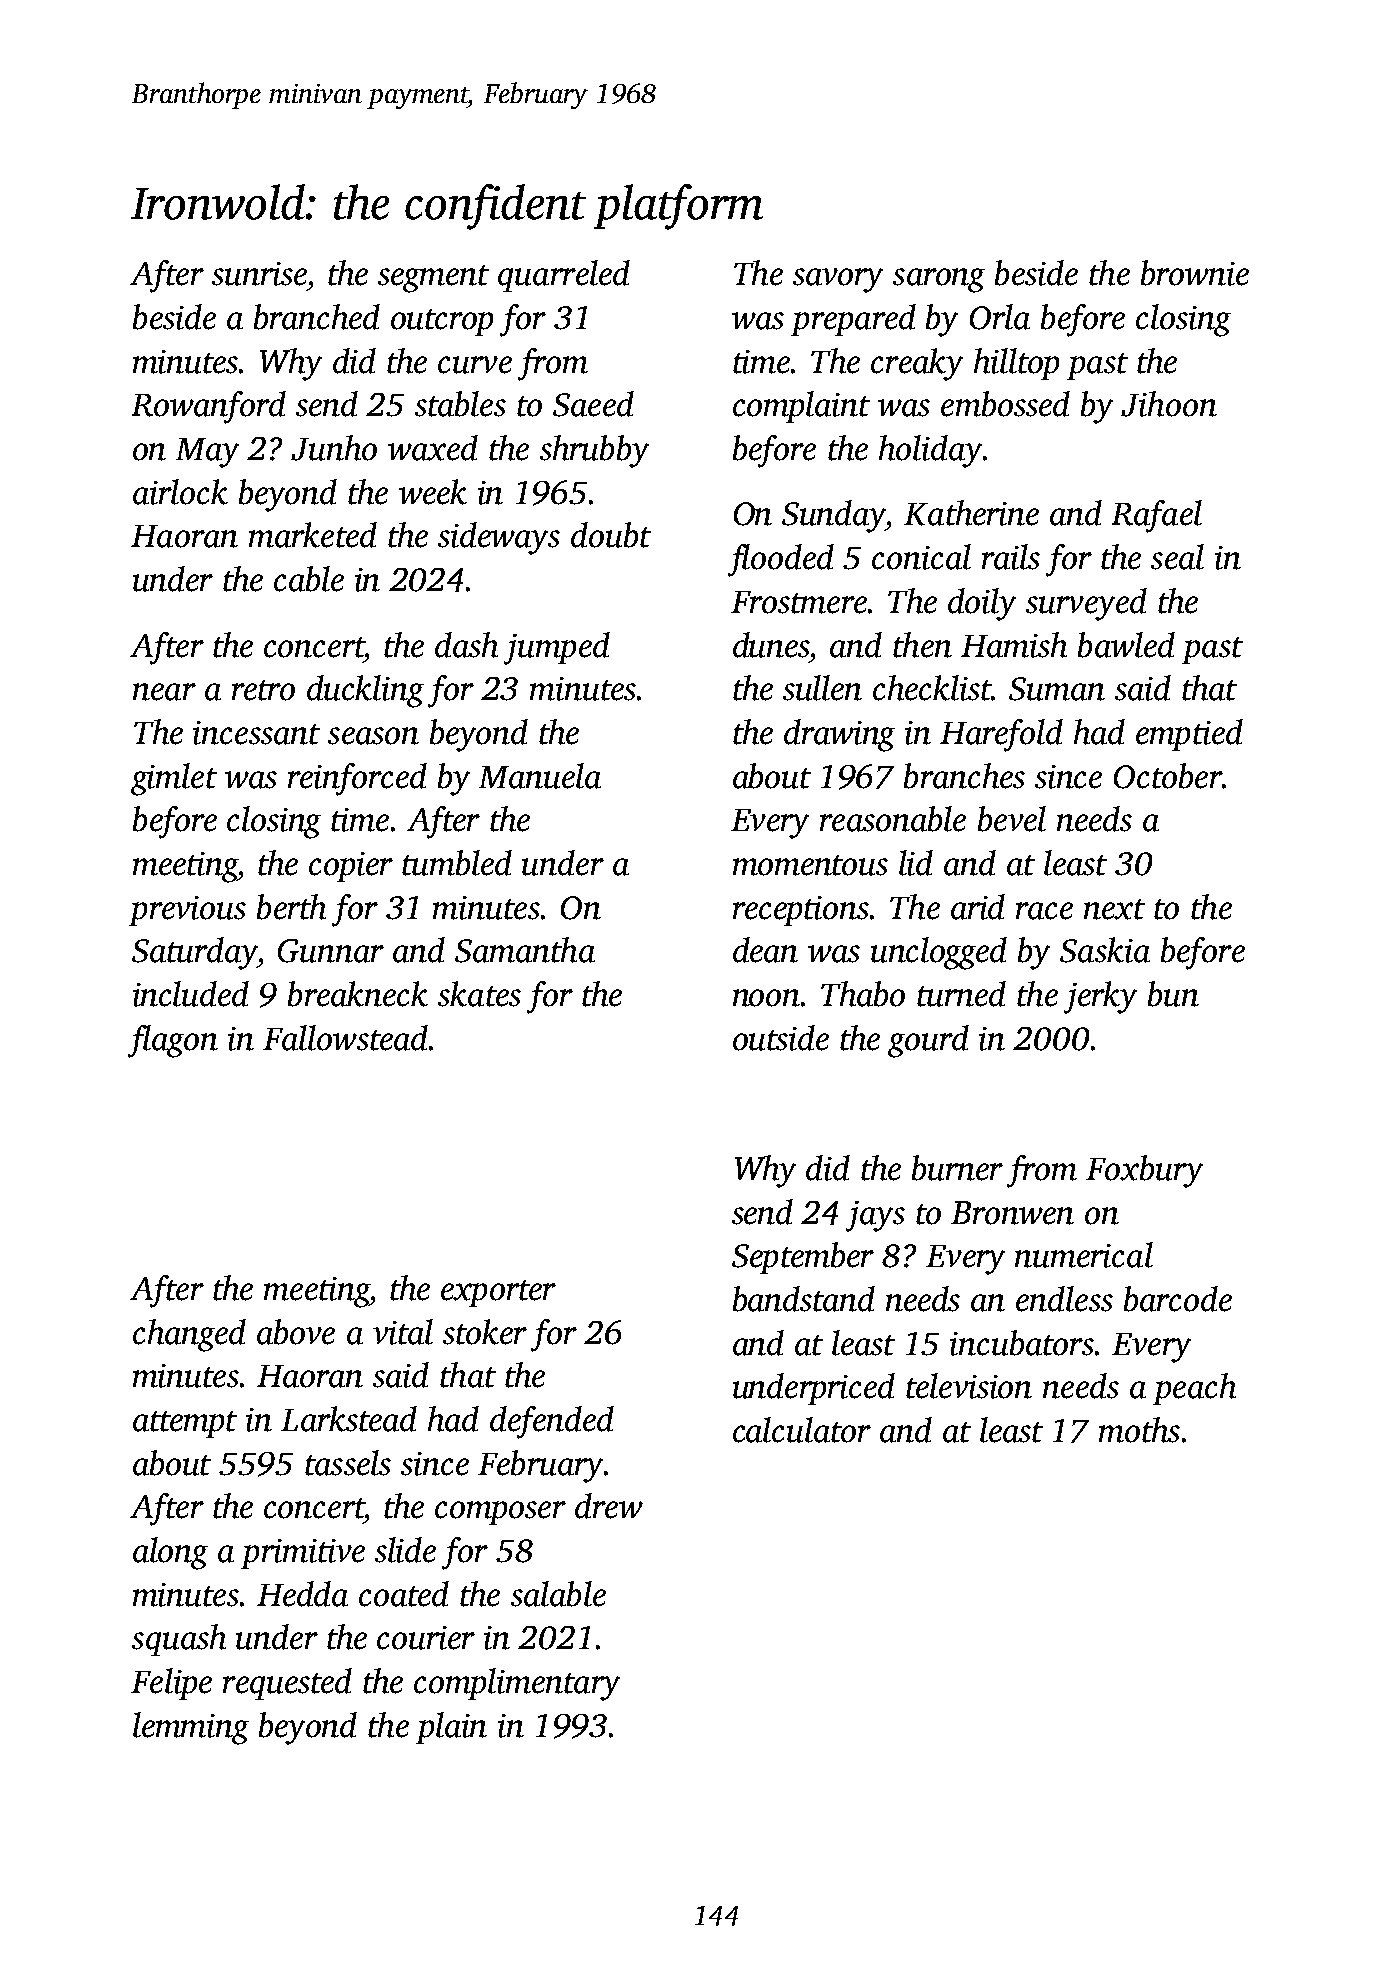 The image size is (1386, 1969). I want to click on sunrise, so click(259, 274).
